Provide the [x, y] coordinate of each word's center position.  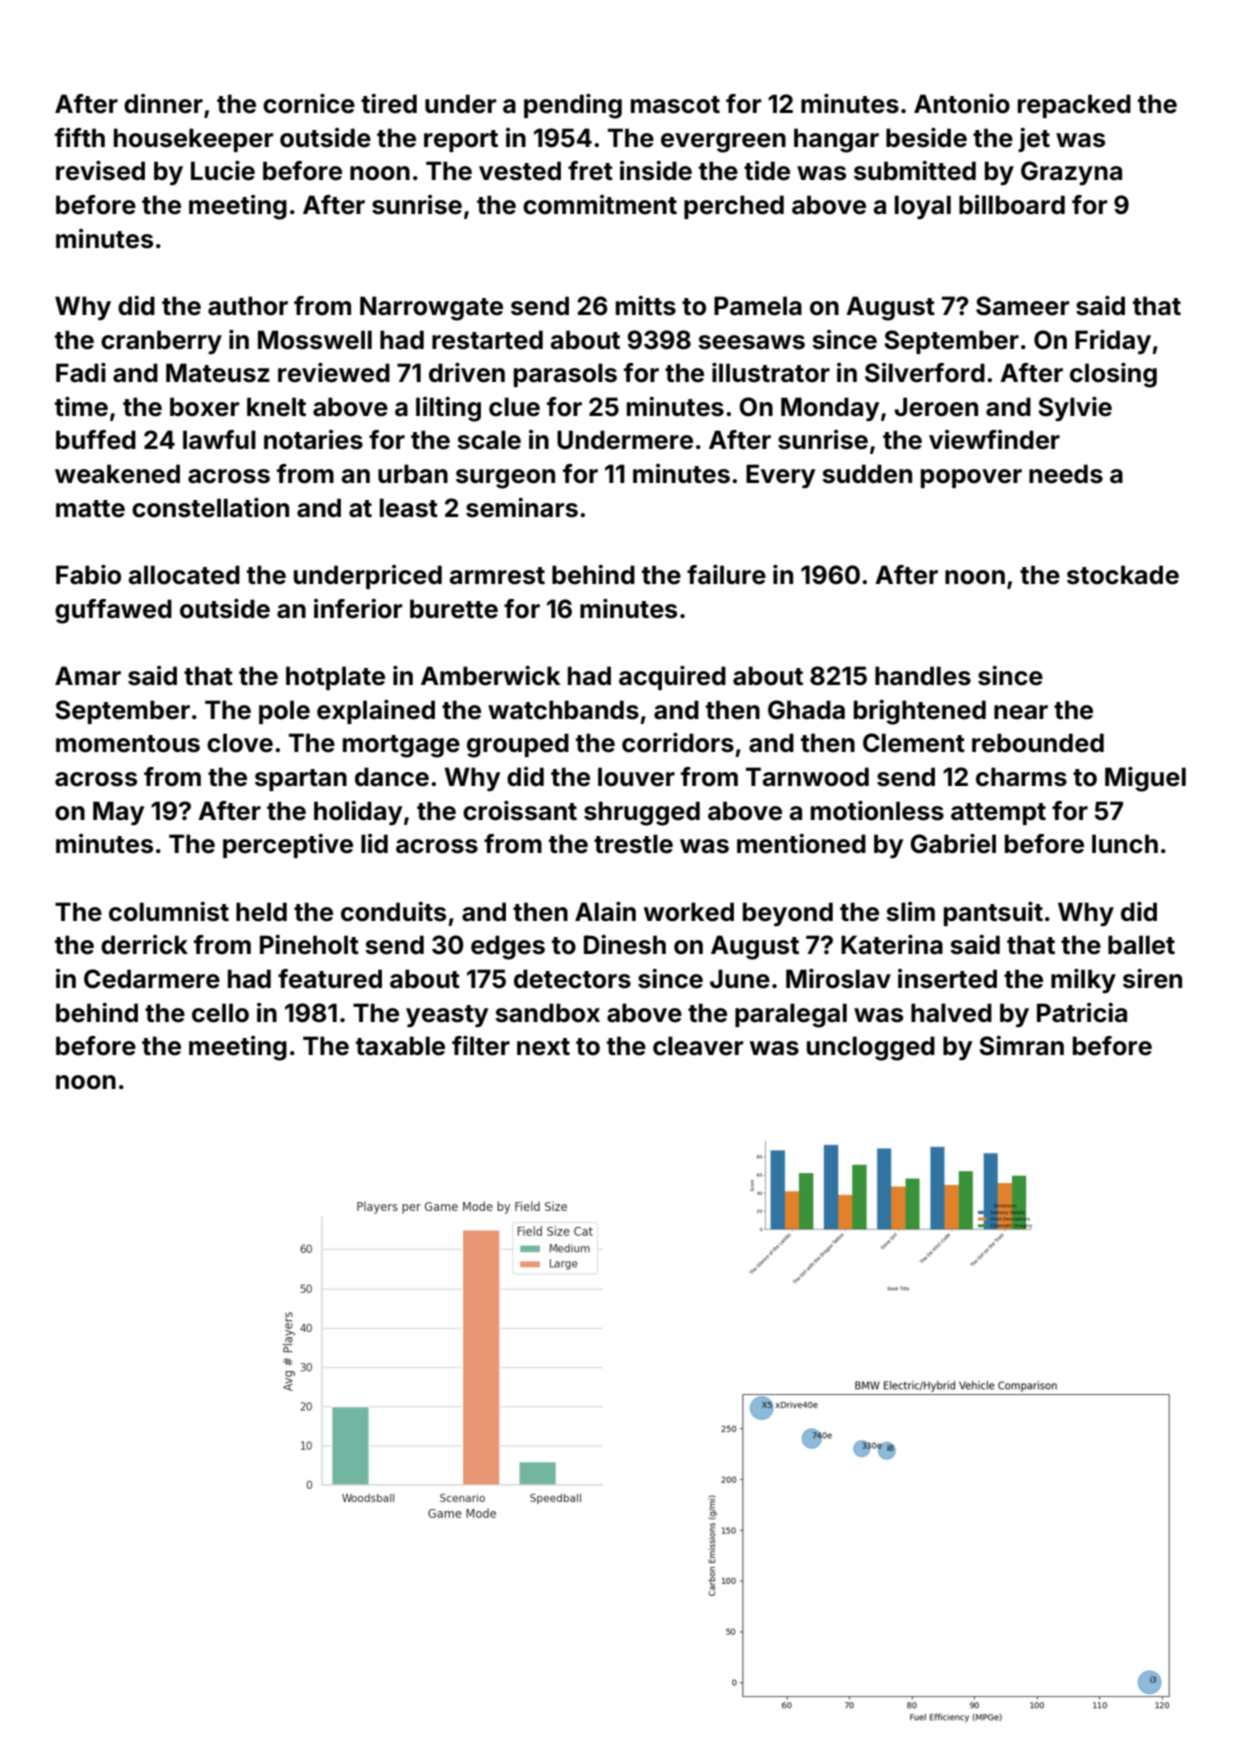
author [248, 306]
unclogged [871, 1048]
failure [726, 575]
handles [923, 676]
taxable [400, 1046]
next [543, 1047]
